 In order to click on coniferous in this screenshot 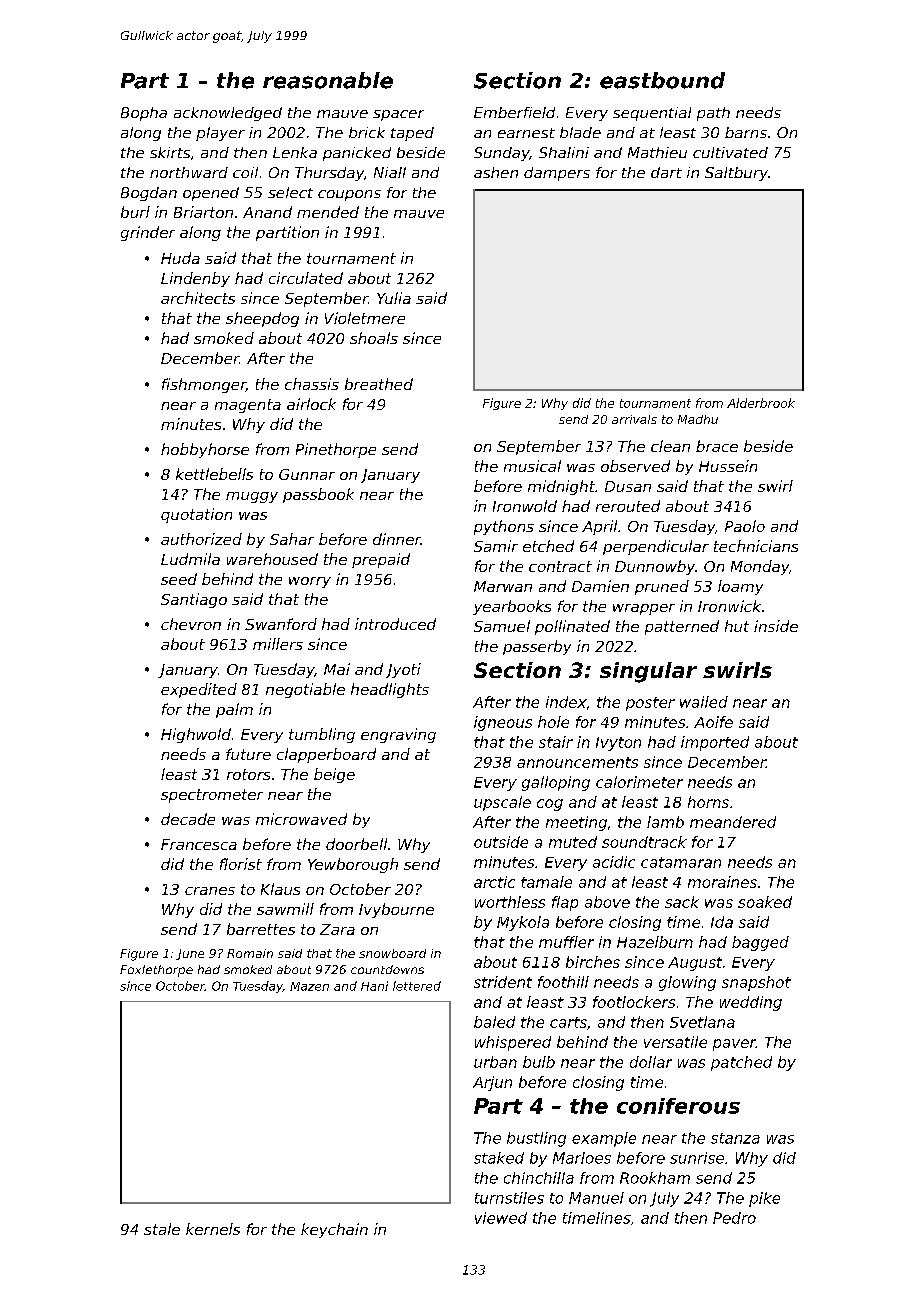, I will do `click(678, 1106)`.
